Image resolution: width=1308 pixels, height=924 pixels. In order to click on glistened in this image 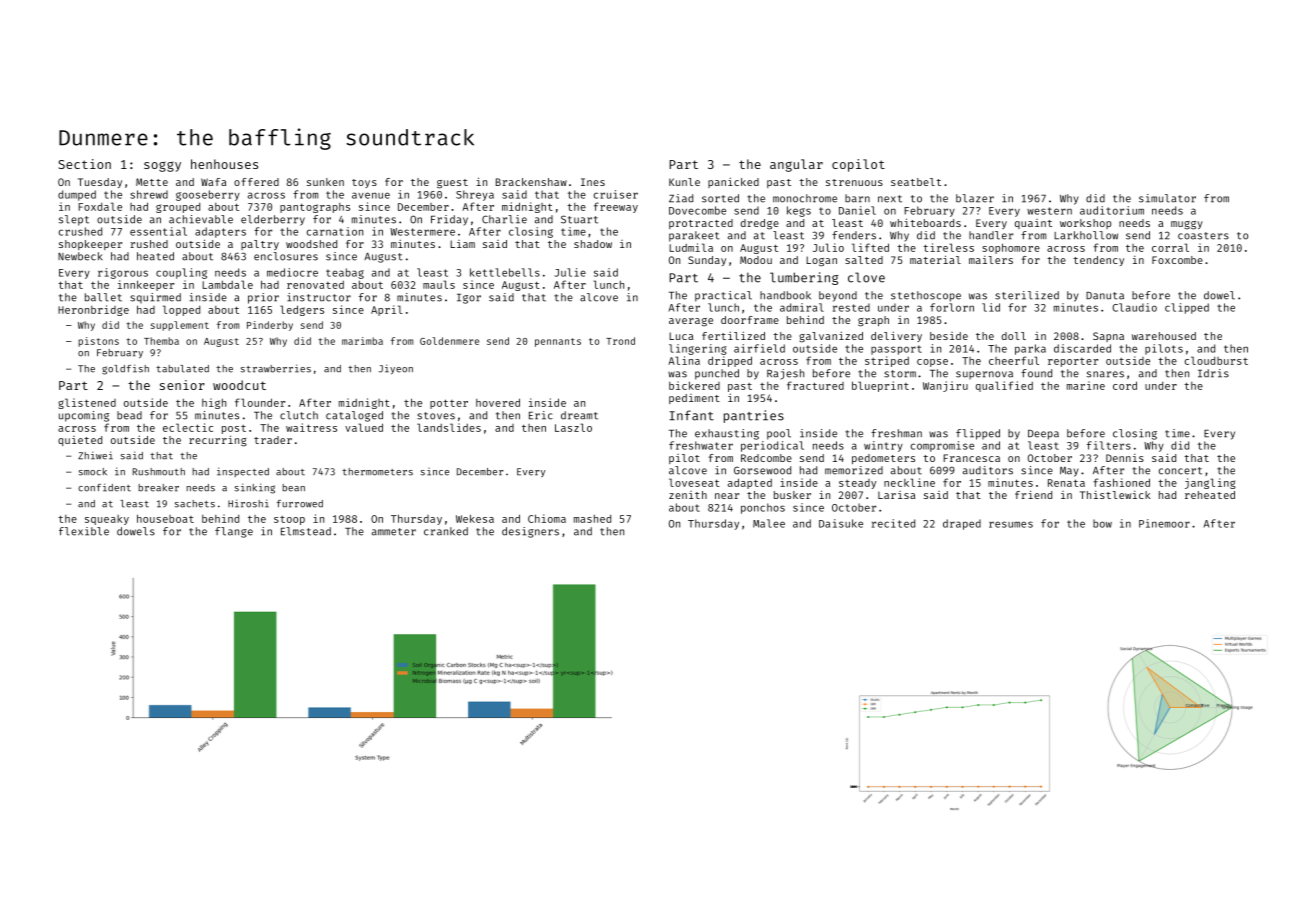, I will do `click(87, 403)`.
